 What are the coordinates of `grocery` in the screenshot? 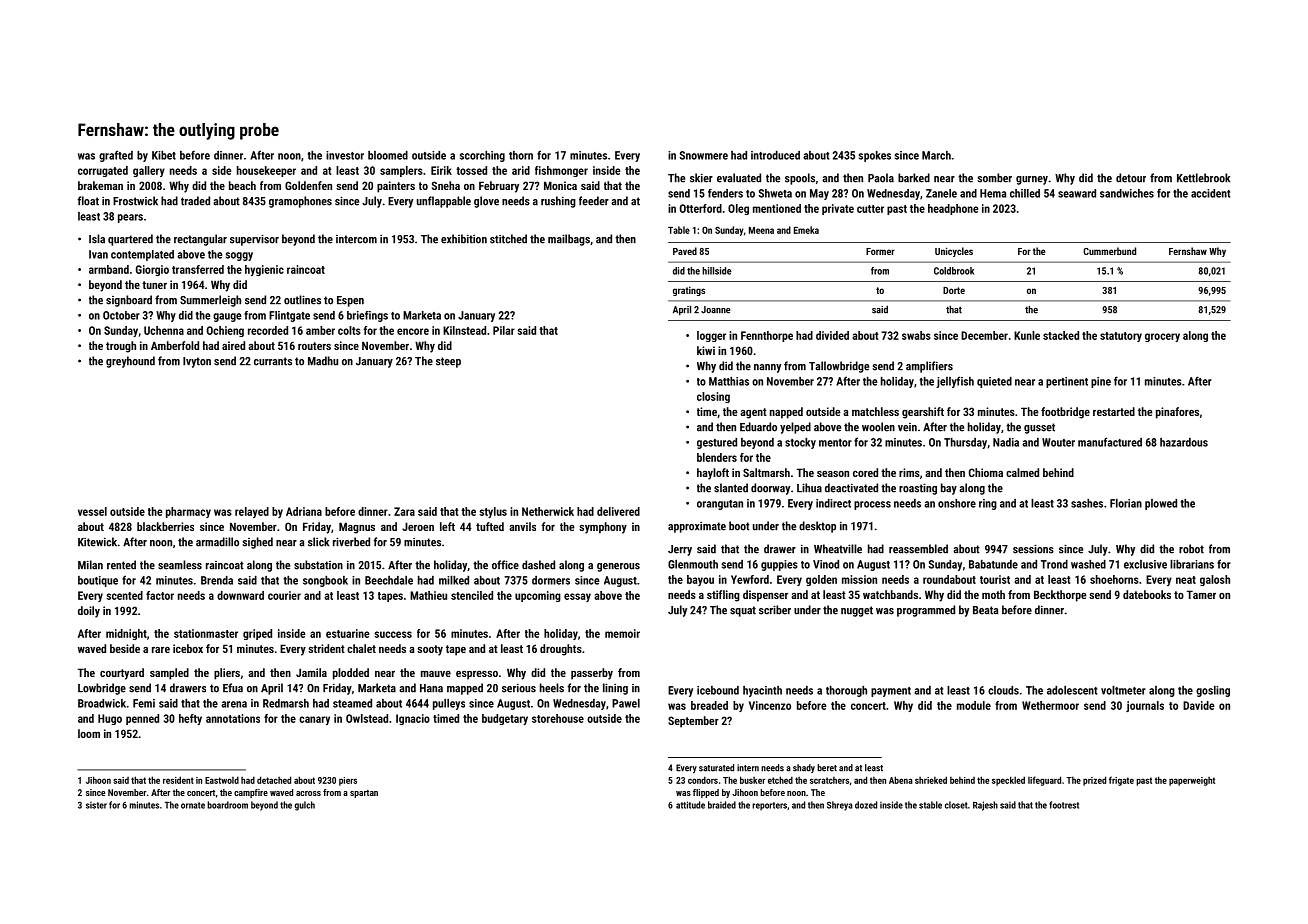 It's located at (1162, 337).
